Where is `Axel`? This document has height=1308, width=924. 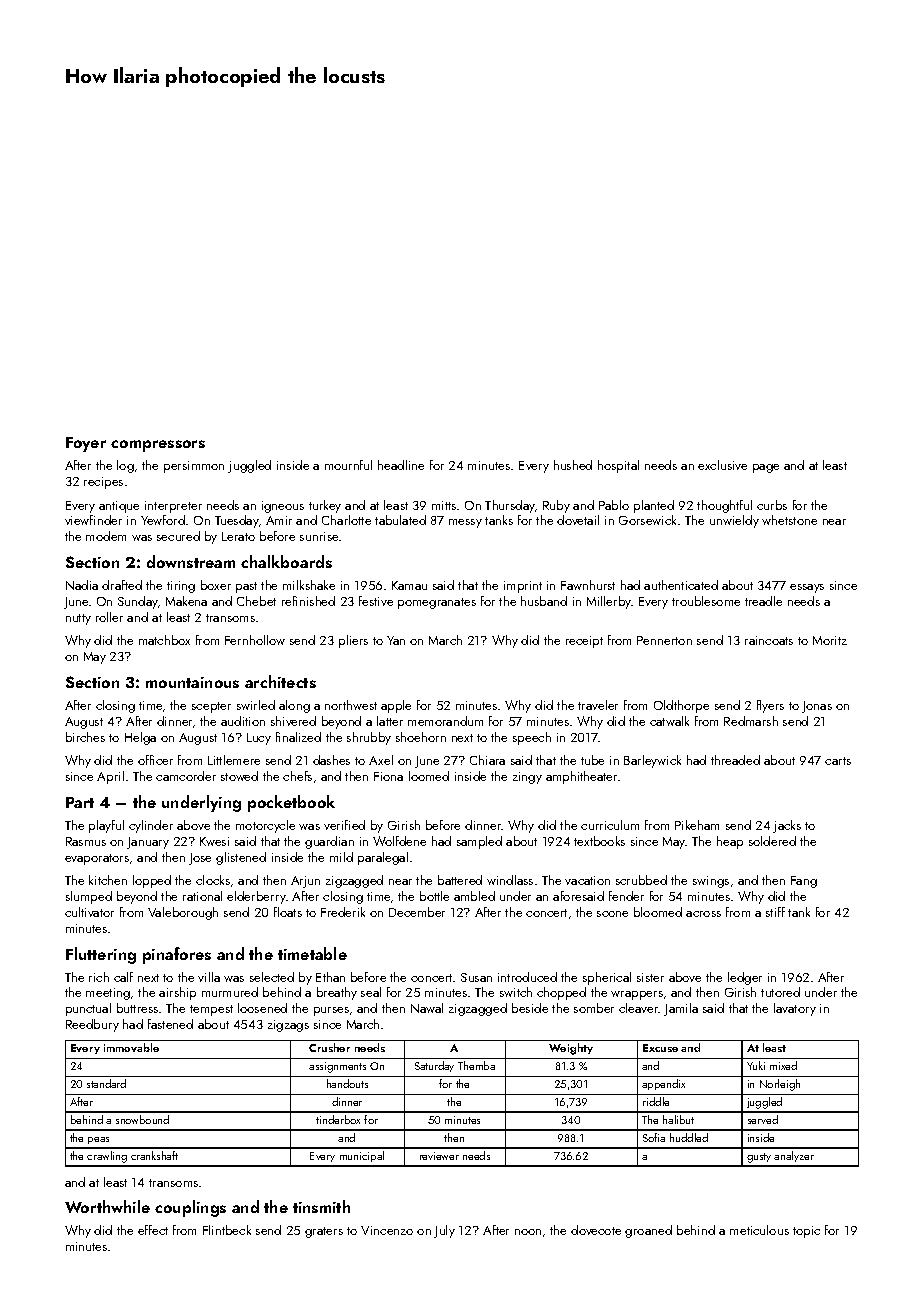 Axel is located at coordinates (381, 760).
